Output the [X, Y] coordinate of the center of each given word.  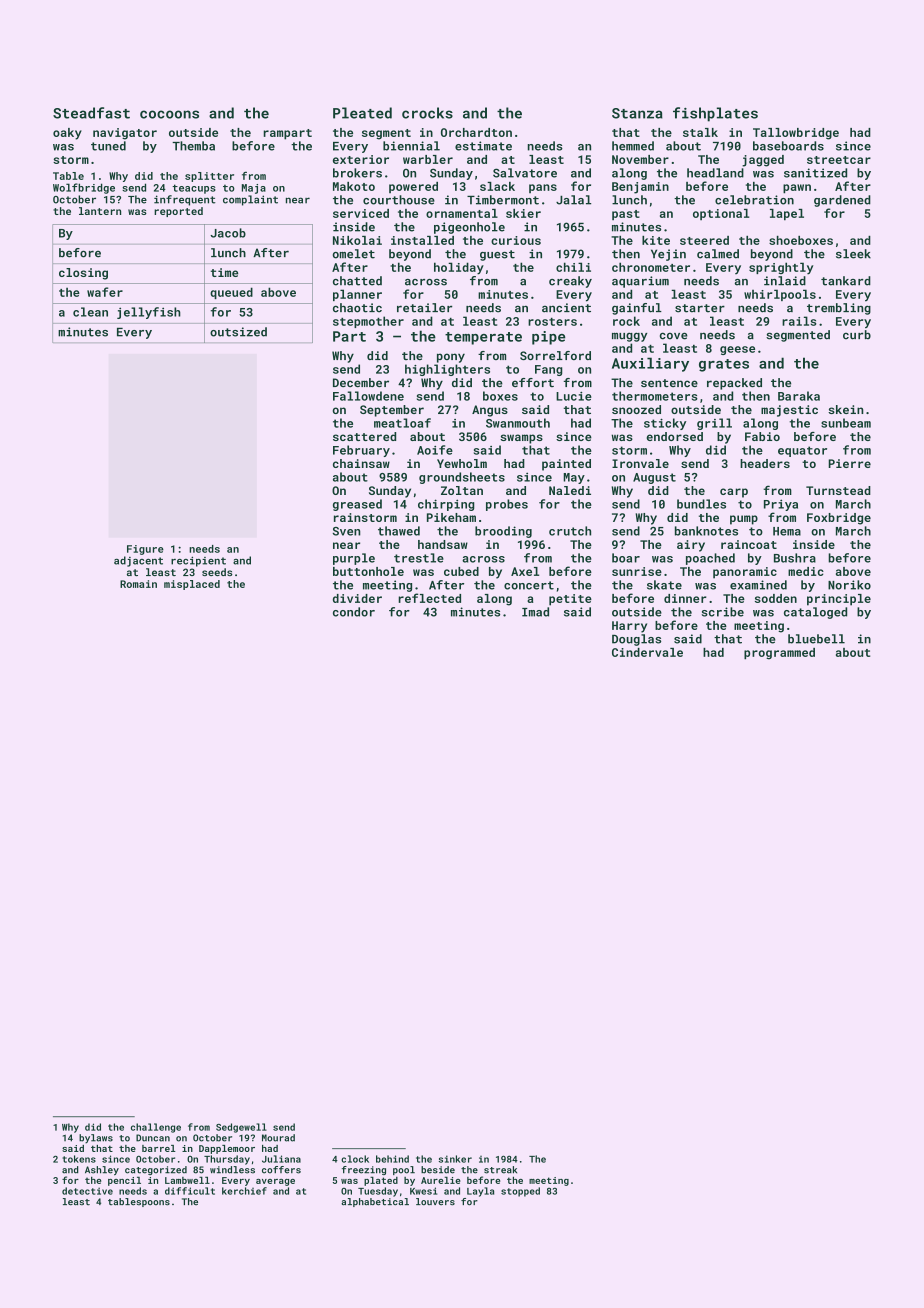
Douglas [636, 640]
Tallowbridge [796, 134]
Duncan [153, 1138]
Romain [138, 584]
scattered [364, 436]
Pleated [362, 113]
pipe [549, 338]
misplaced [192, 585]
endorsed [675, 436]
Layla [480, 1192]
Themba [193, 146]
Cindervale [647, 652]
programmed [779, 654]
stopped [520, 1192]
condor [354, 612]
